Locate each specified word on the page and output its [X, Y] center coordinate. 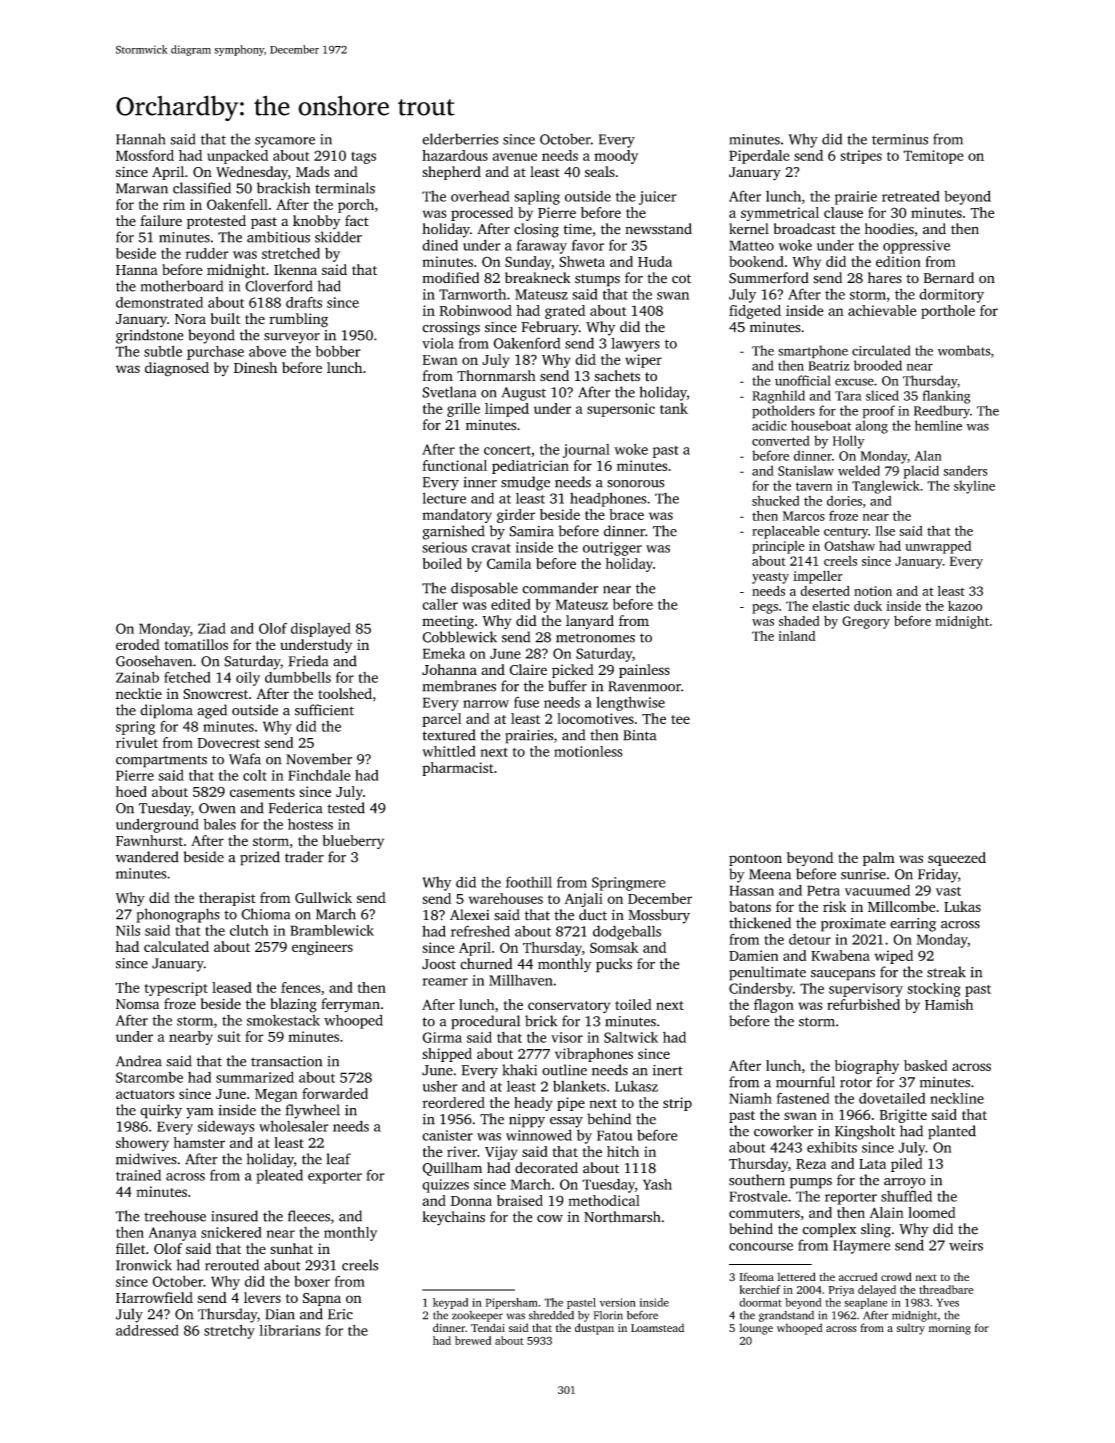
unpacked [237, 157]
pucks [614, 965]
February [550, 328]
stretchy [229, 1331]
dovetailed [892, 1098]
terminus [900, 139]
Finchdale [319, 775]
